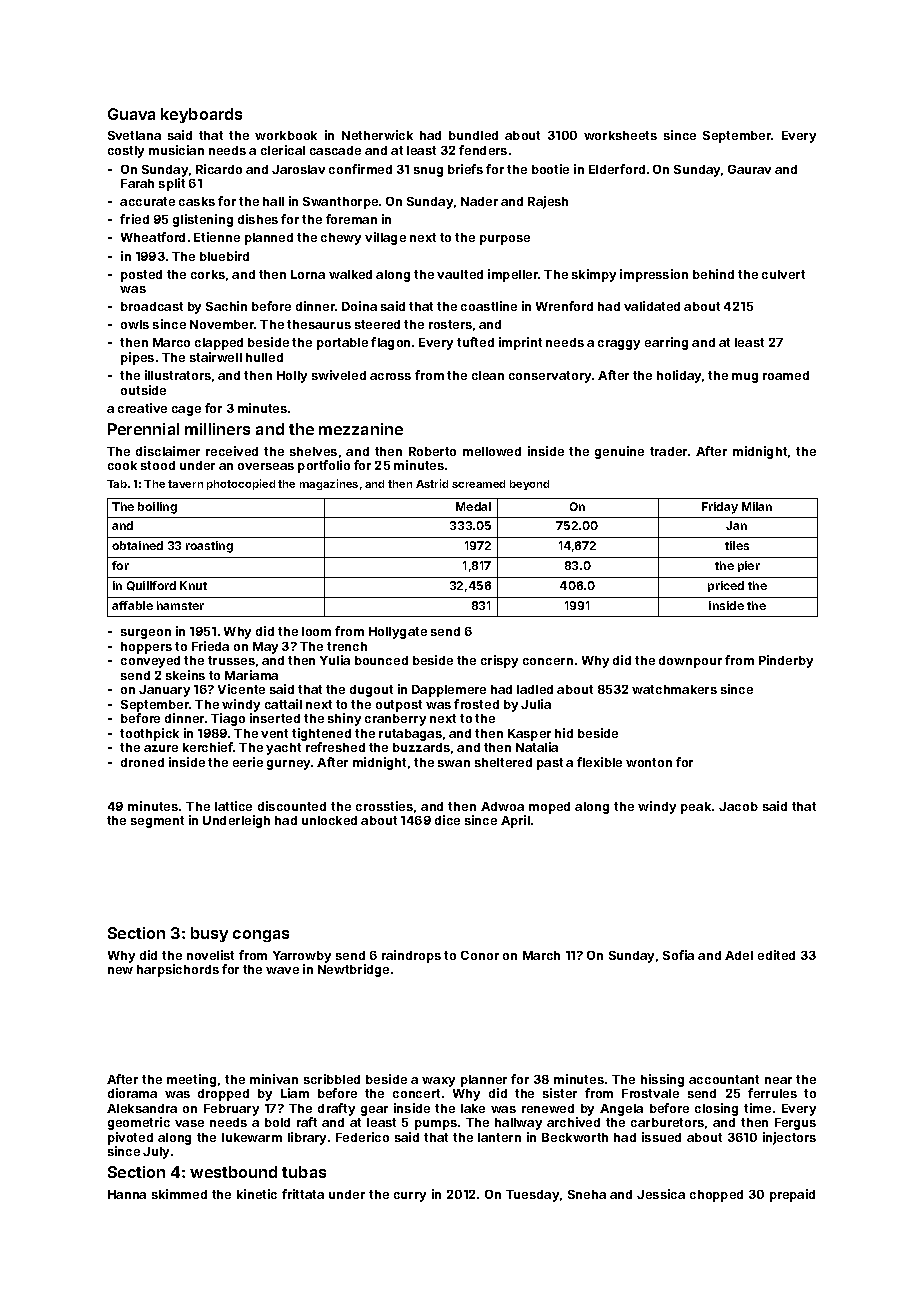  What do you see at coordinates (377, 324) in the screenshot?
I see `steered` at bounding box center [377, 324].
